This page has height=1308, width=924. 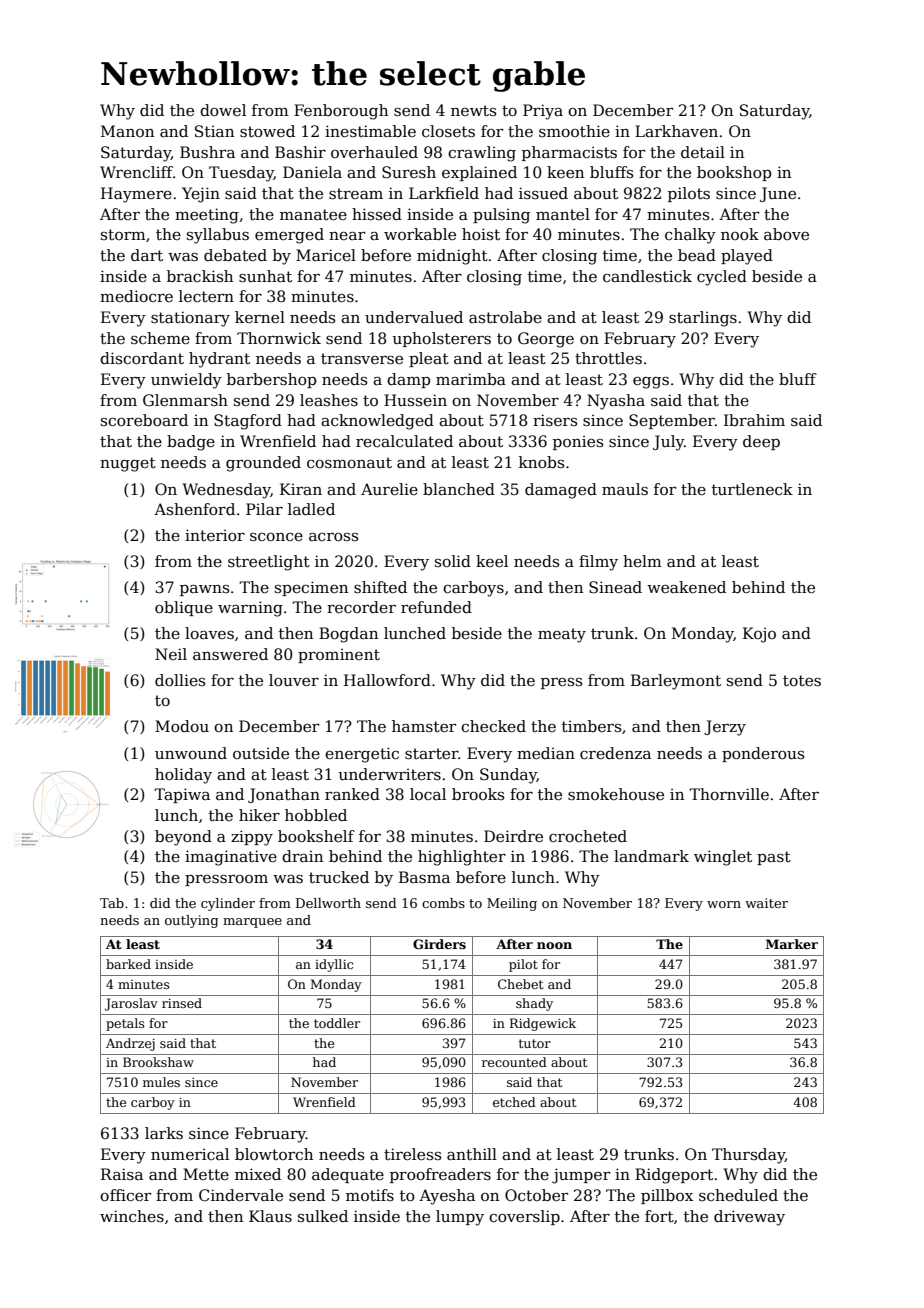 What do you see at coordinates (752, 489) in the page?
I see `turtleneck` at bounding box center [752, 489].
